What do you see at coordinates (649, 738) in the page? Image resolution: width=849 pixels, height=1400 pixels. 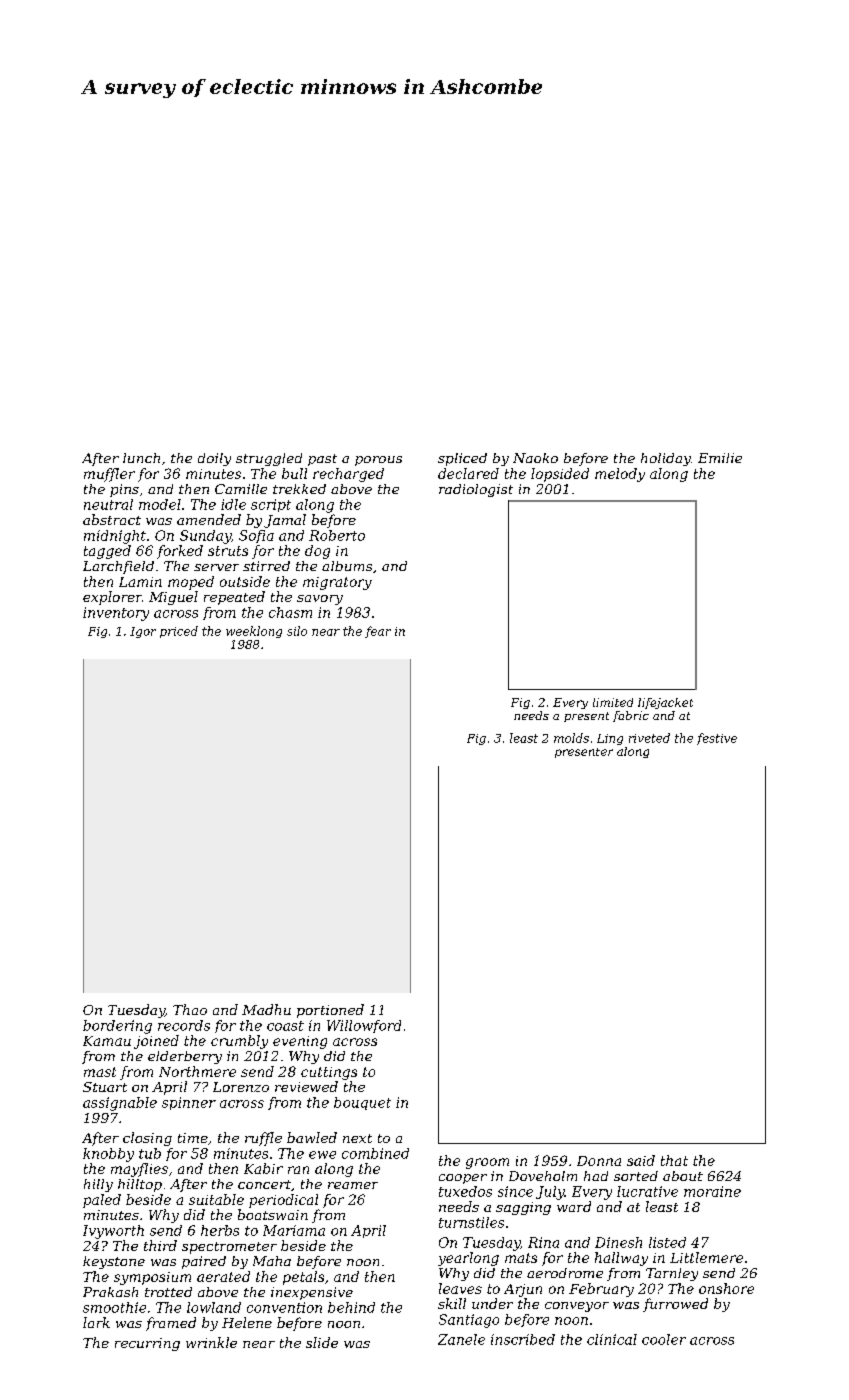 I see `riveted` at bounding box center [649, 738].
